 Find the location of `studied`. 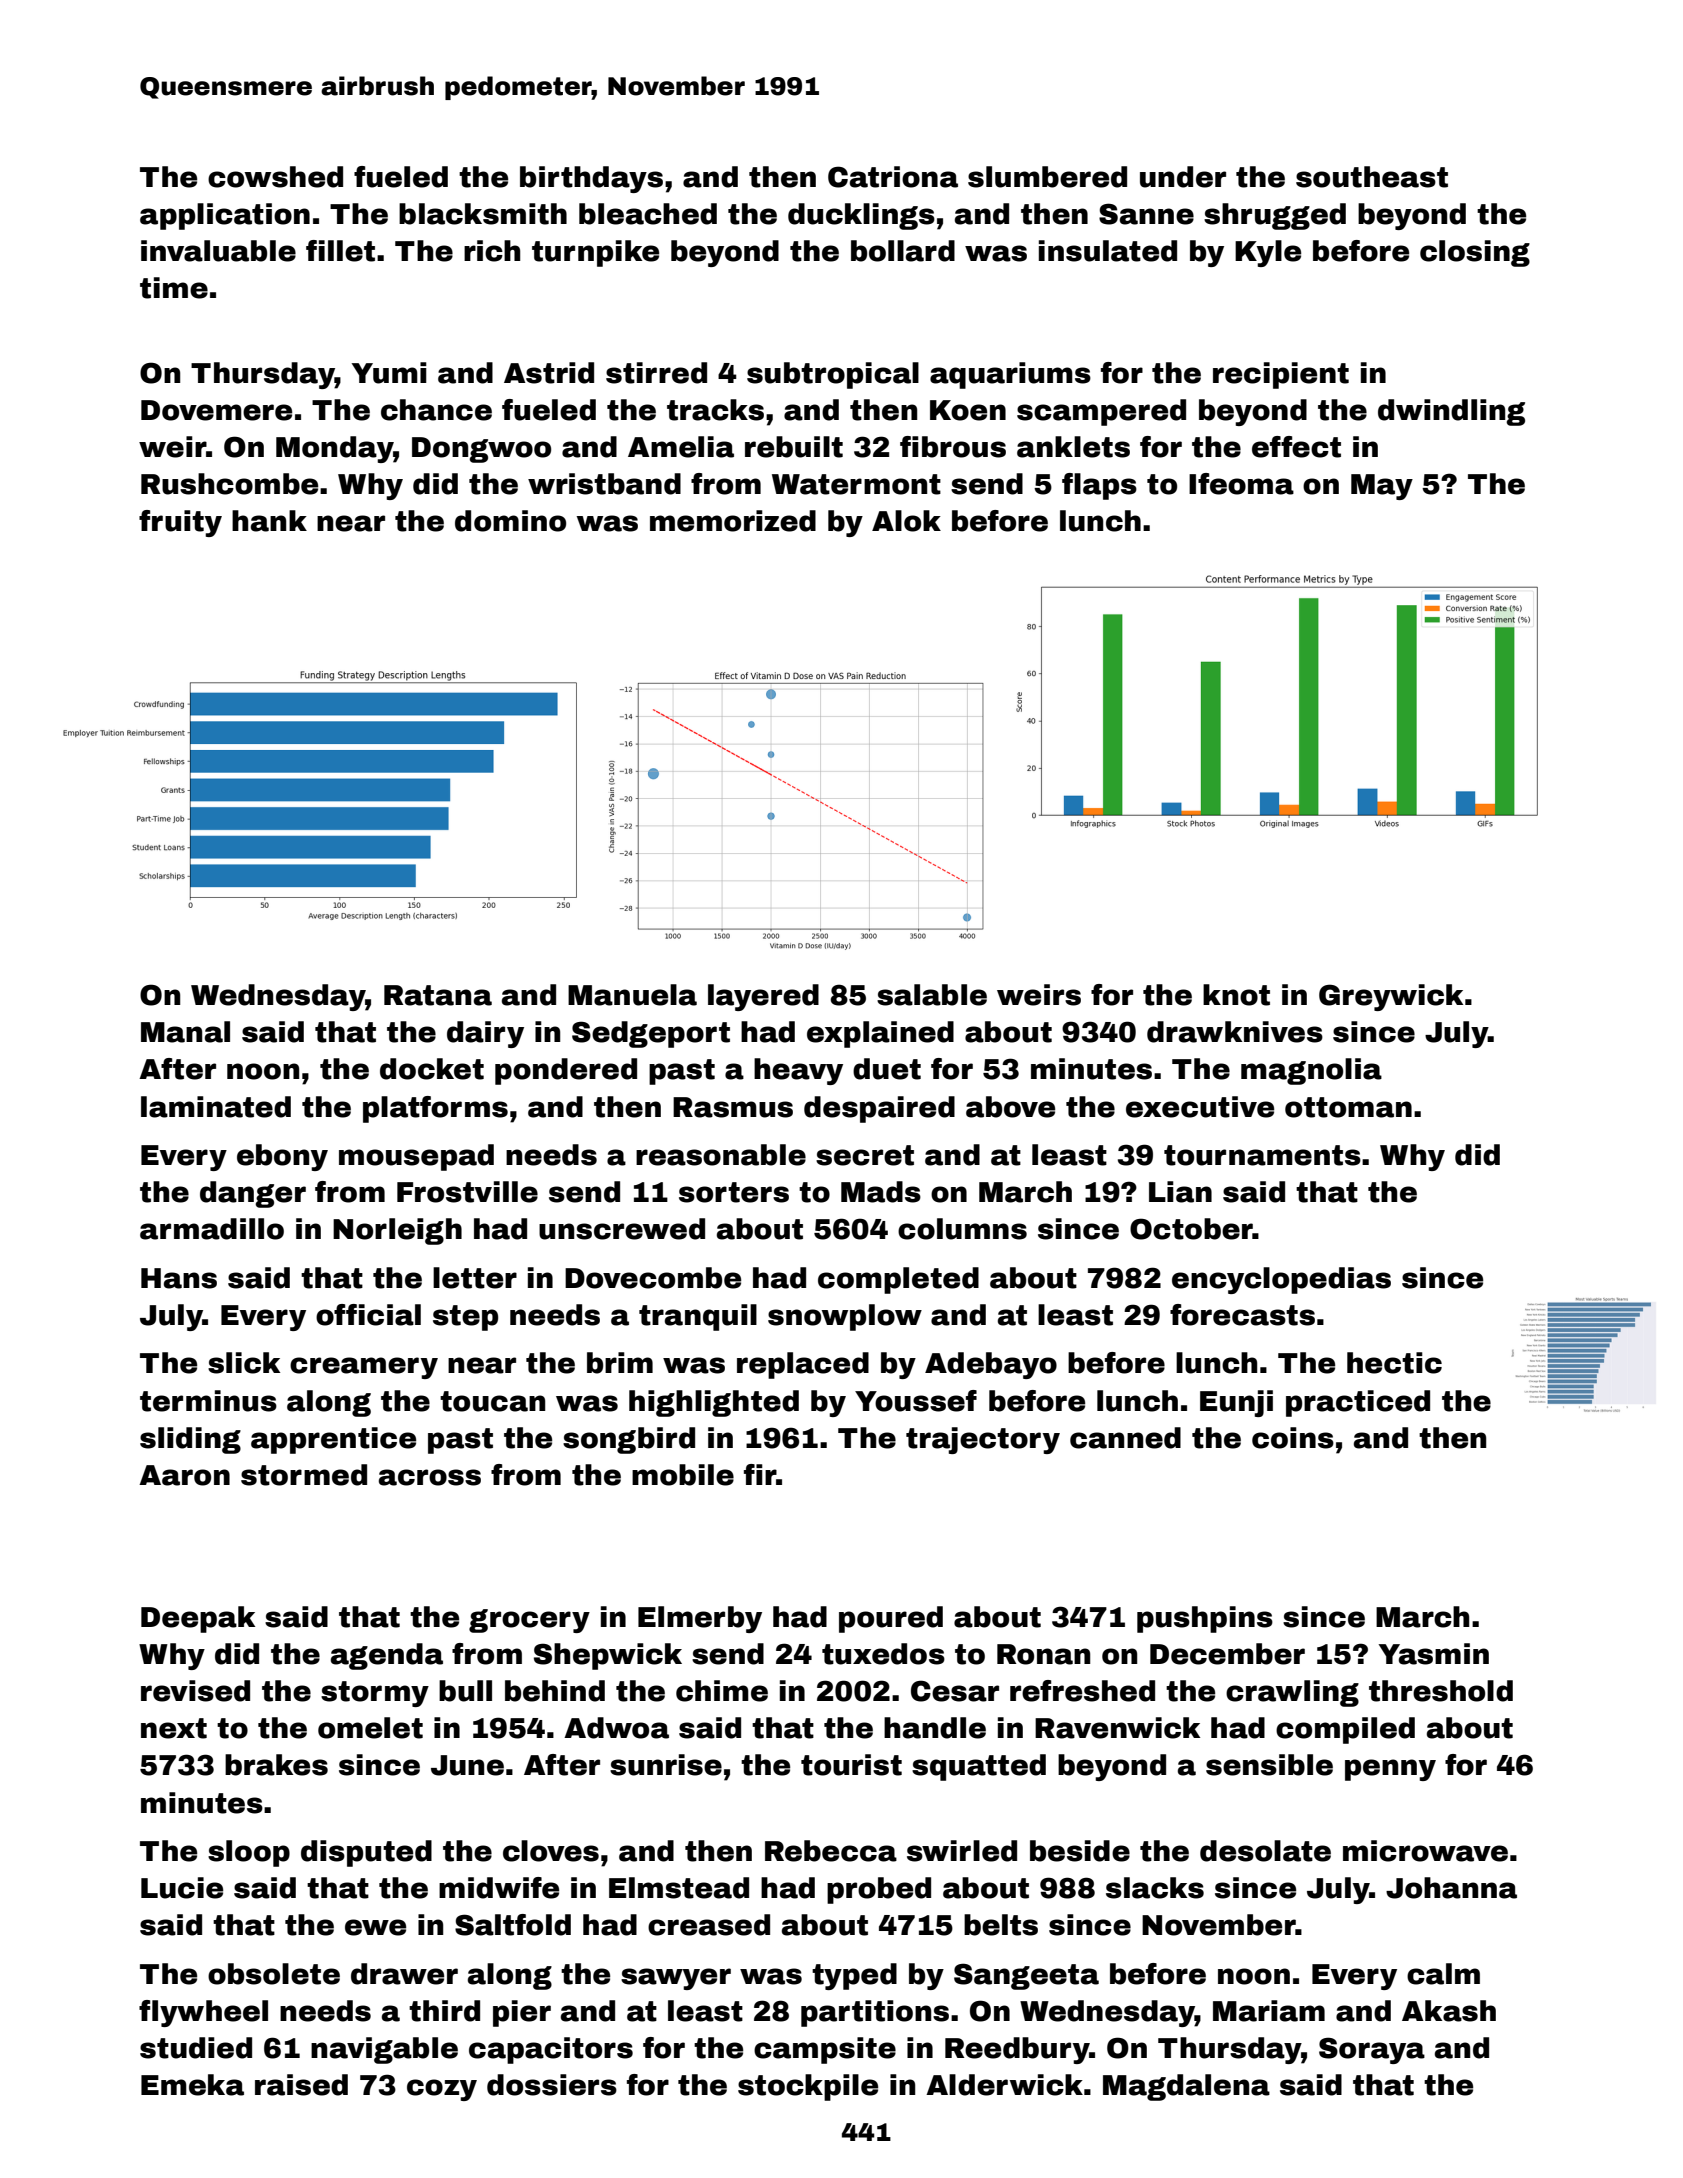

studied is located at coordinates (196, 2048).
